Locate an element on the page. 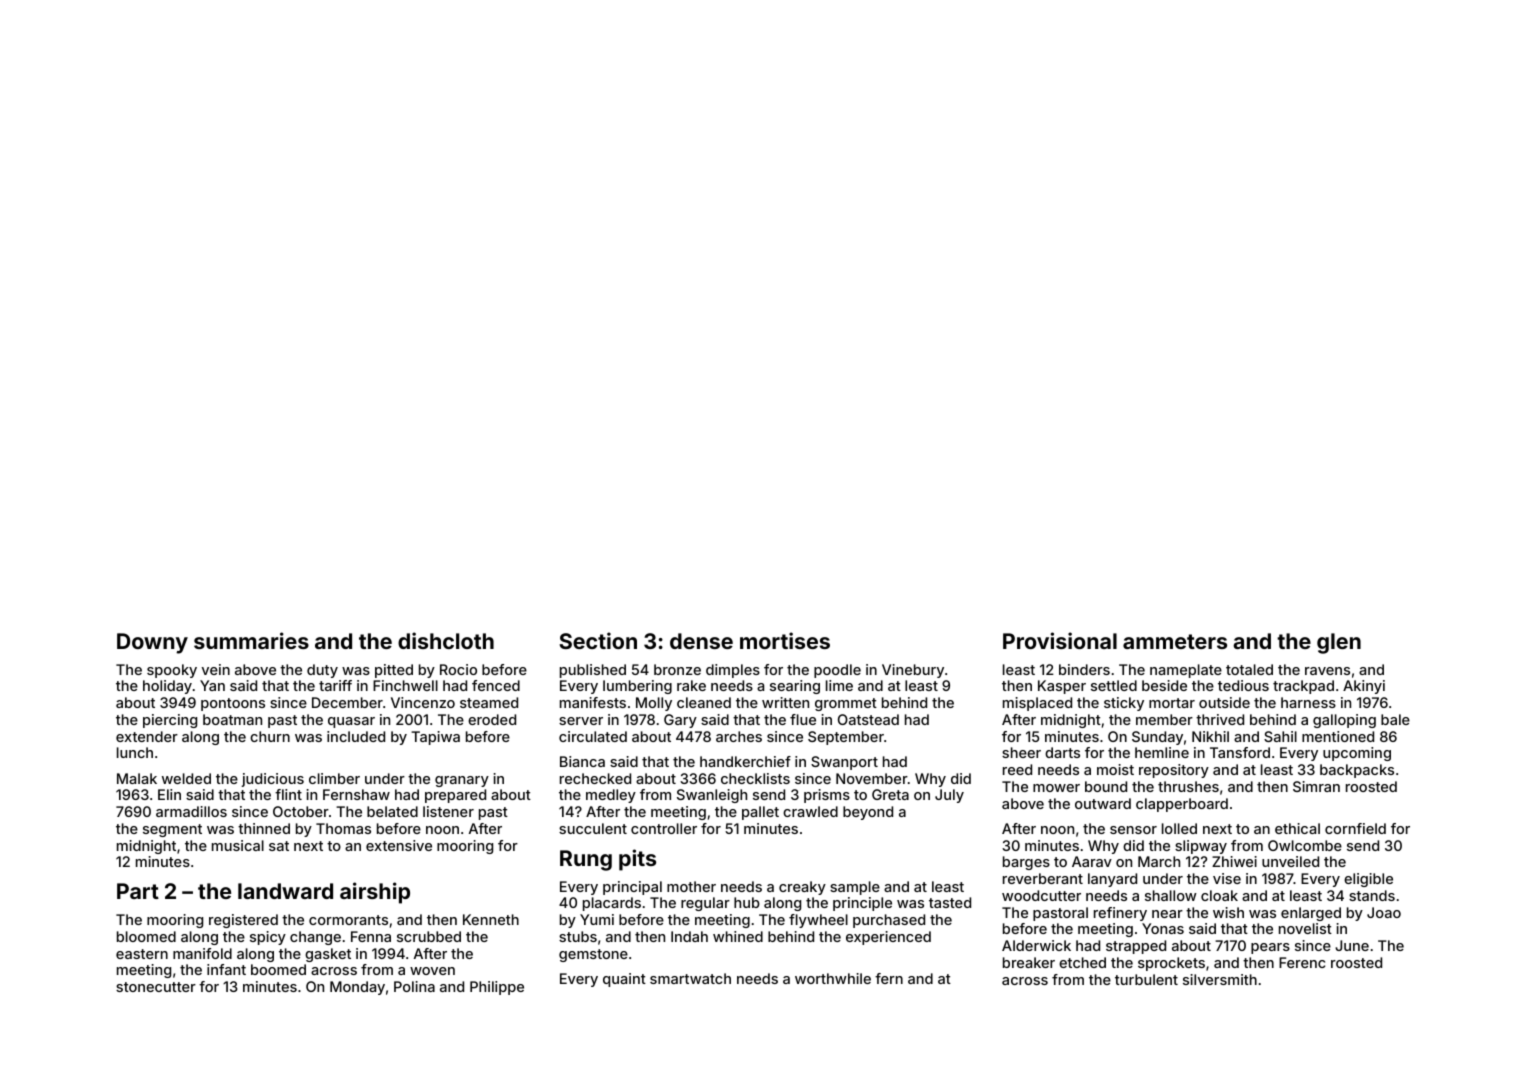  summaries is located at coordinates (251, 640).
